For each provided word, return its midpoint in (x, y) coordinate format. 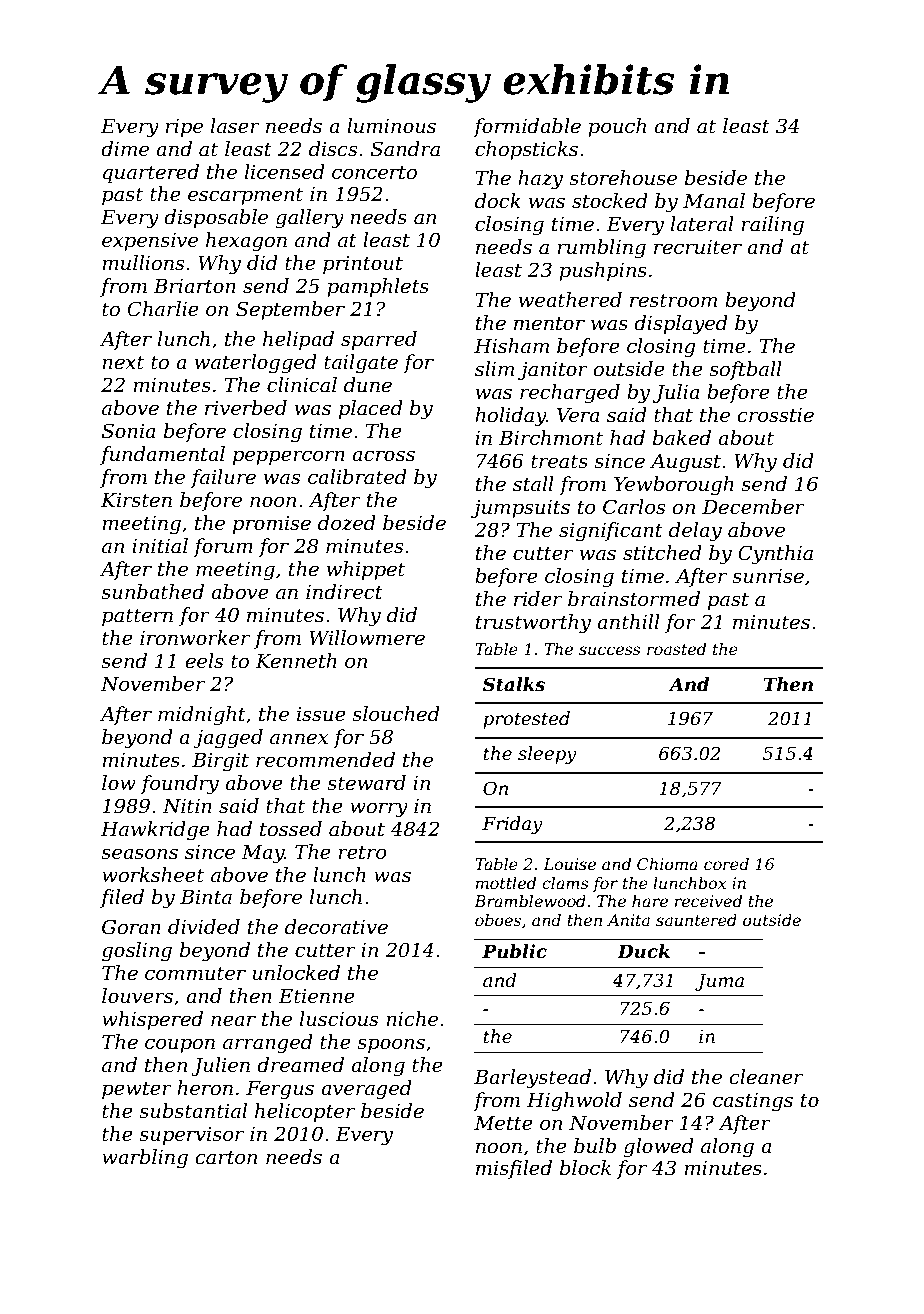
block (585, 1168)
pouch (617, 127)
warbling (145, 1159)
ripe (184, 128)
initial (160, 546)
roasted (676, 649)
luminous (391, 126)
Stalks (514, 684)
